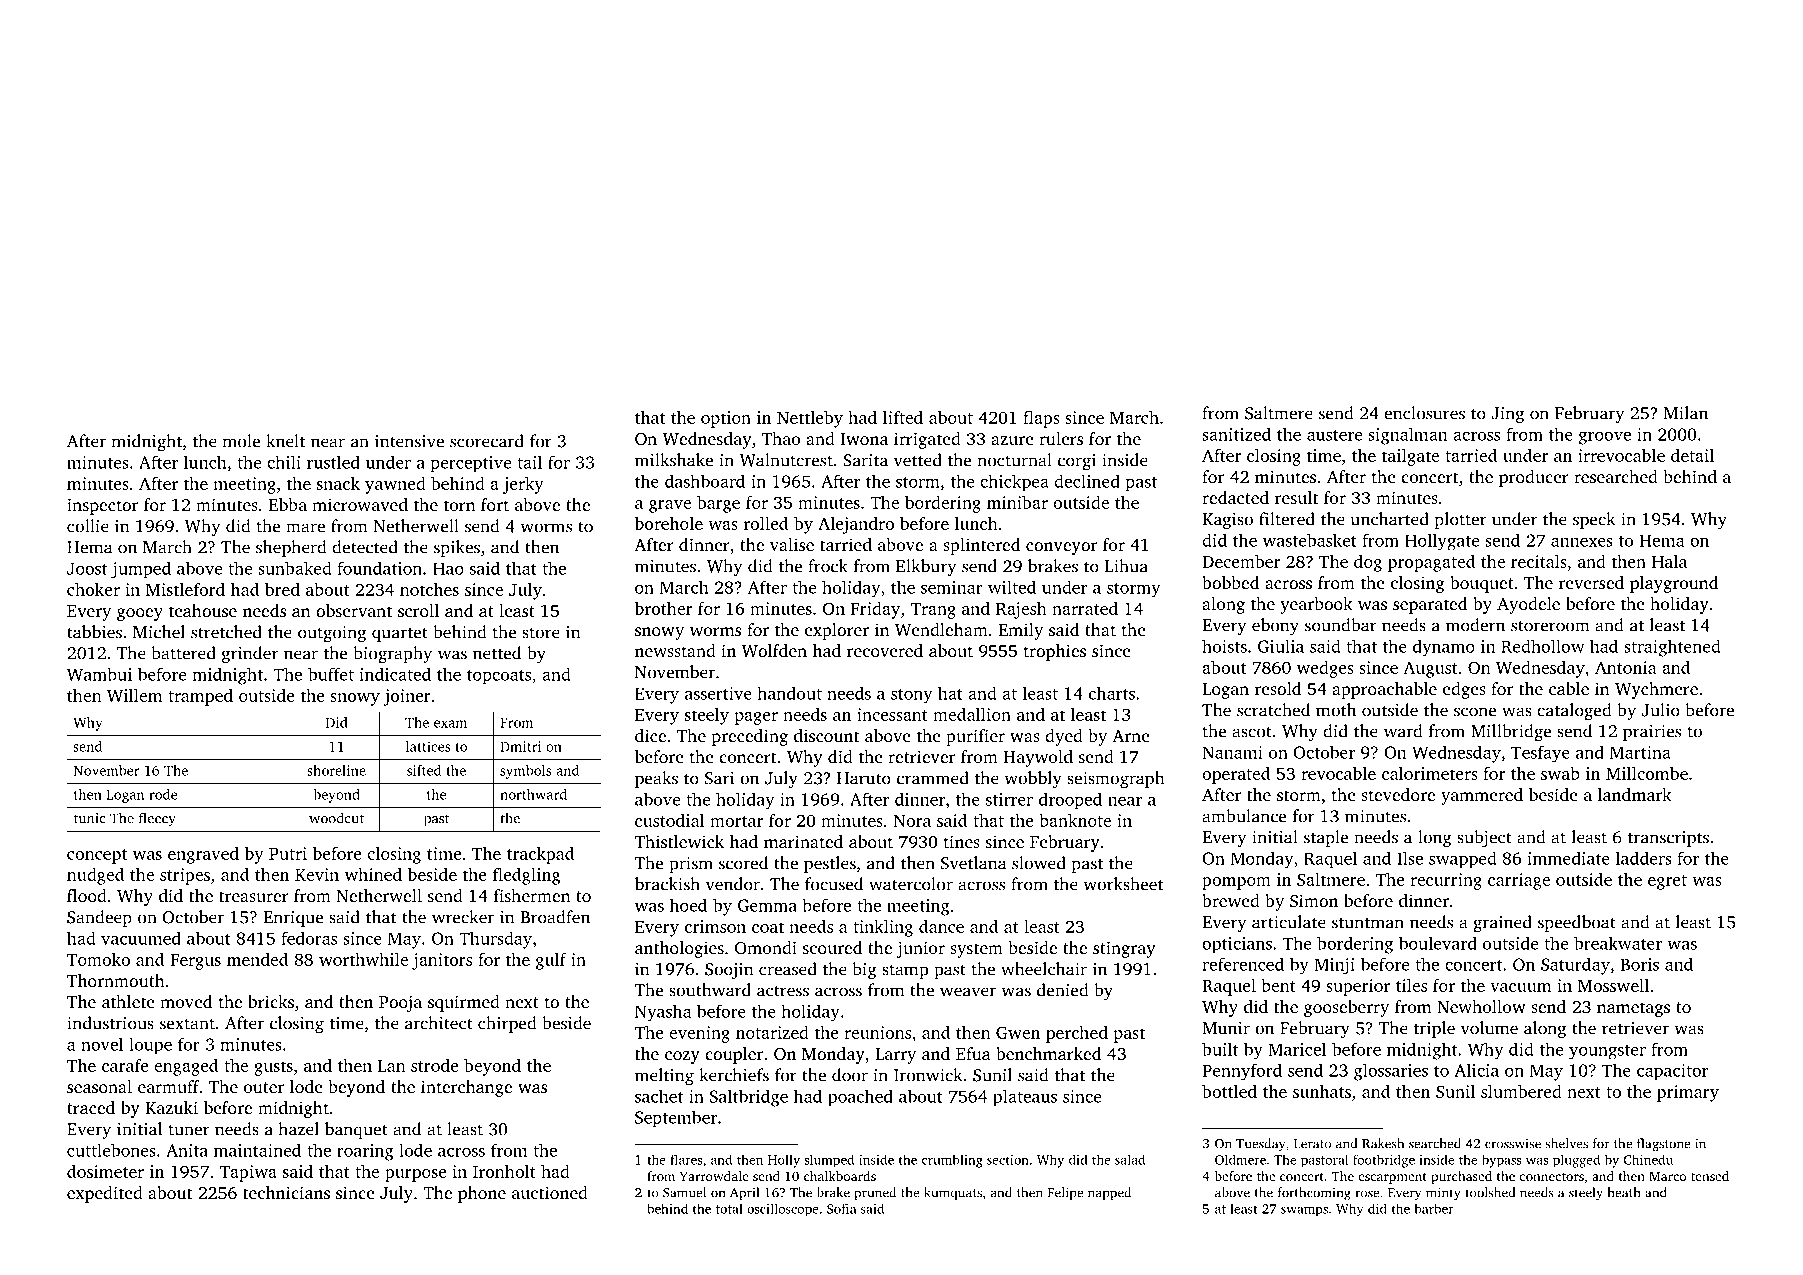 Image resolution: width=1803 pixels, height=1275 pixels. I want to click on mole, so click(241, 441).
